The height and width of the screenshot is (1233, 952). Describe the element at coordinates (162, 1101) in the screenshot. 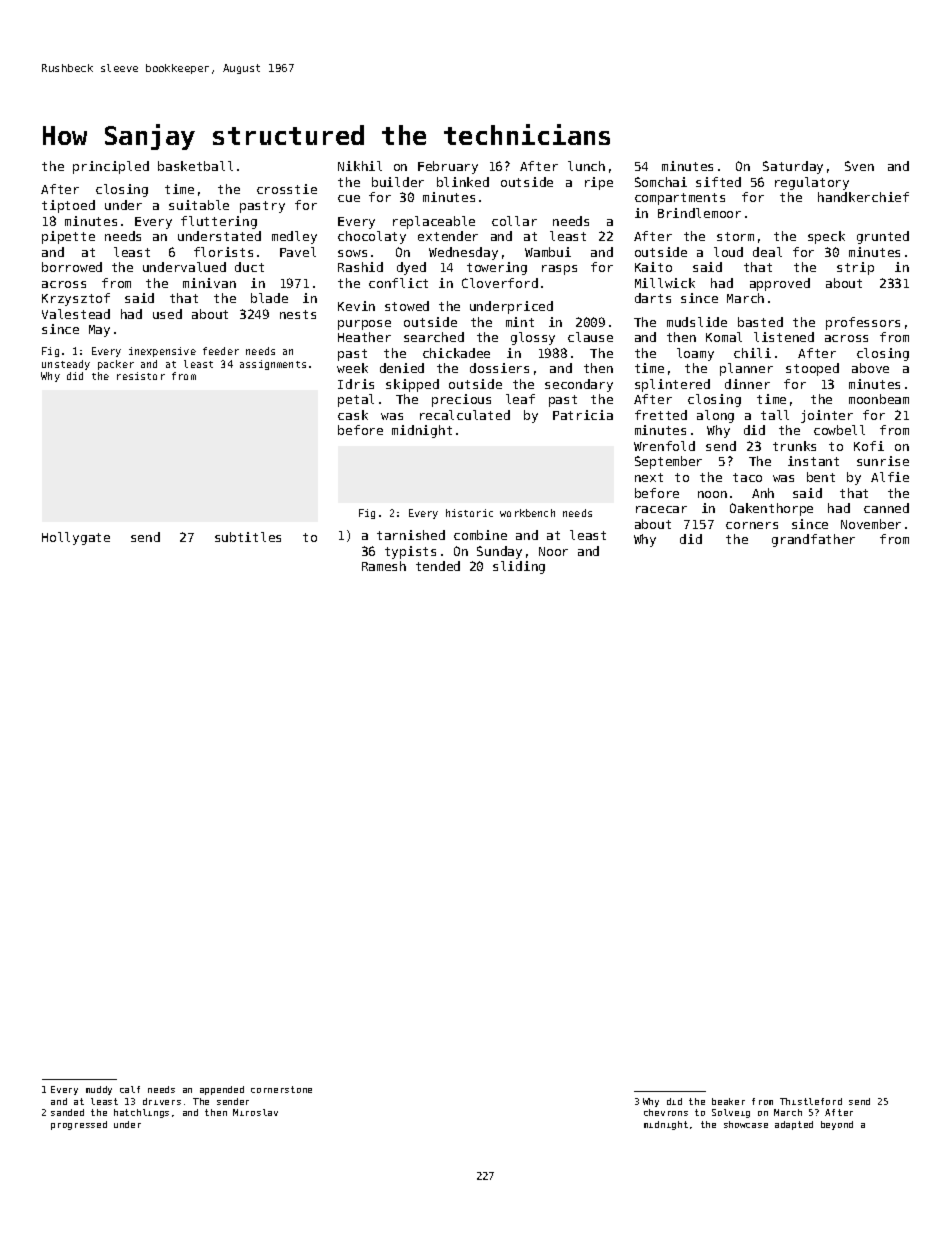

I see `drivers` at that location.
